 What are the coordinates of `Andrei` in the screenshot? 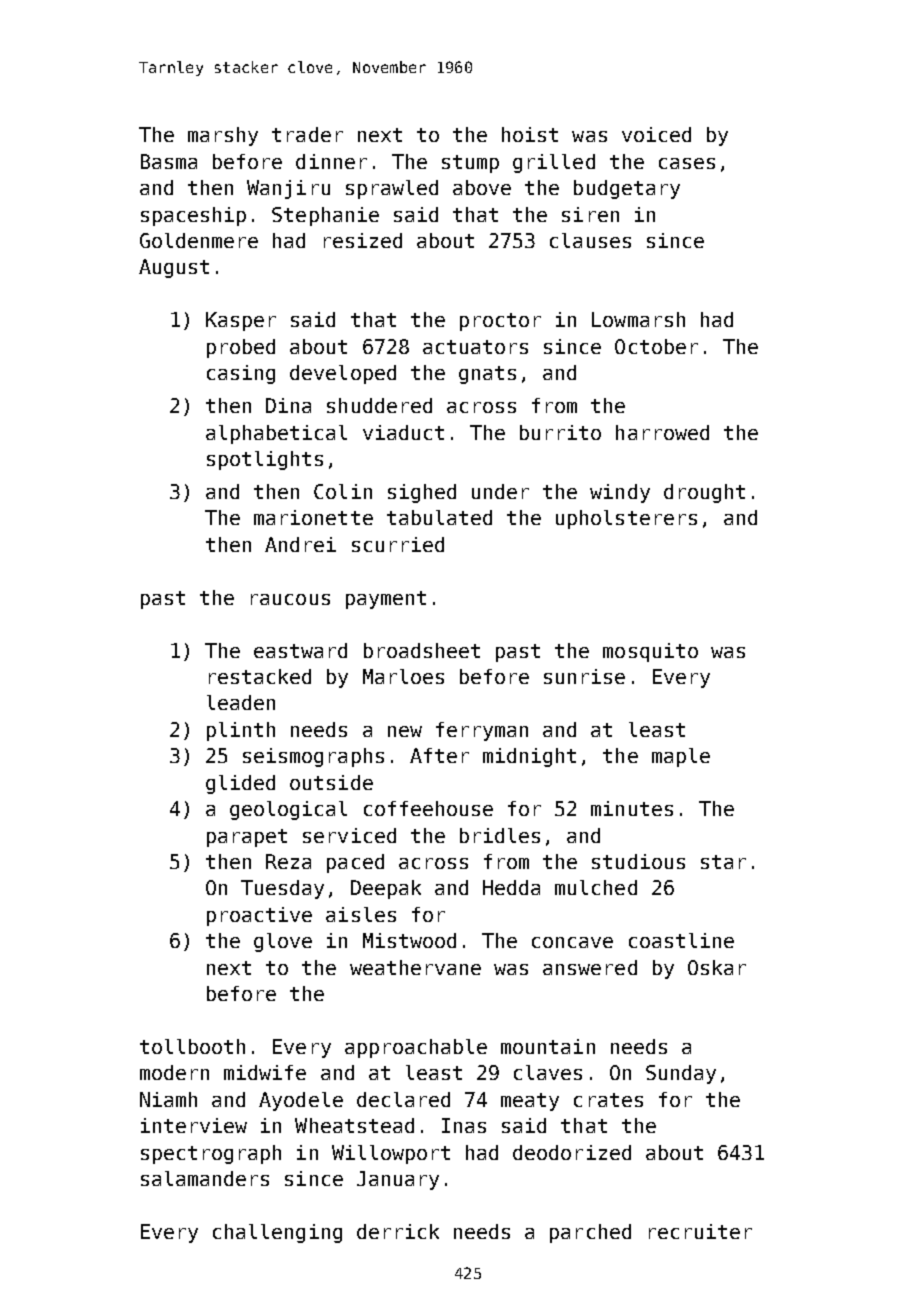 It's located at (300, 544).
